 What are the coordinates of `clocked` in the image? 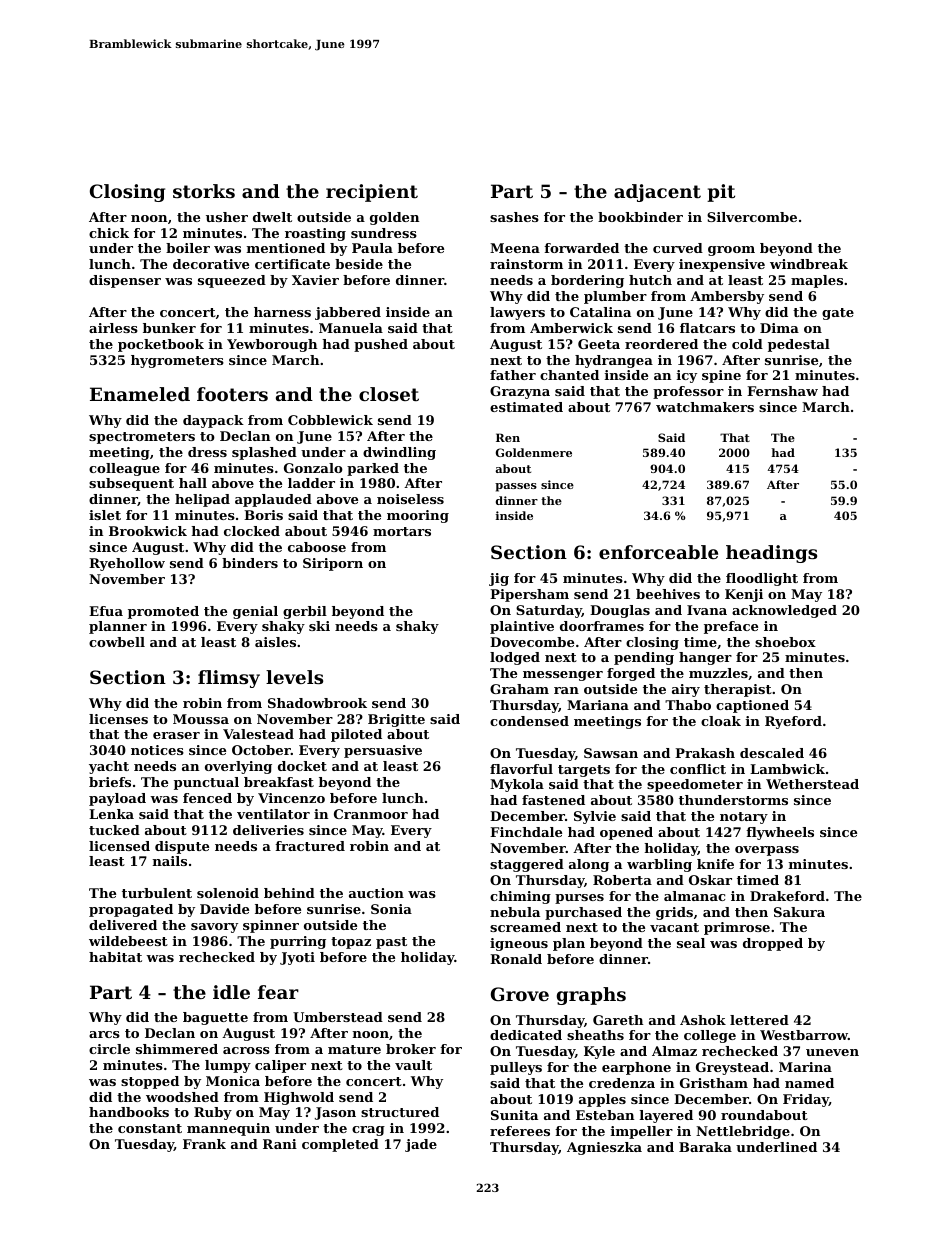 It's located at (252, 531).
